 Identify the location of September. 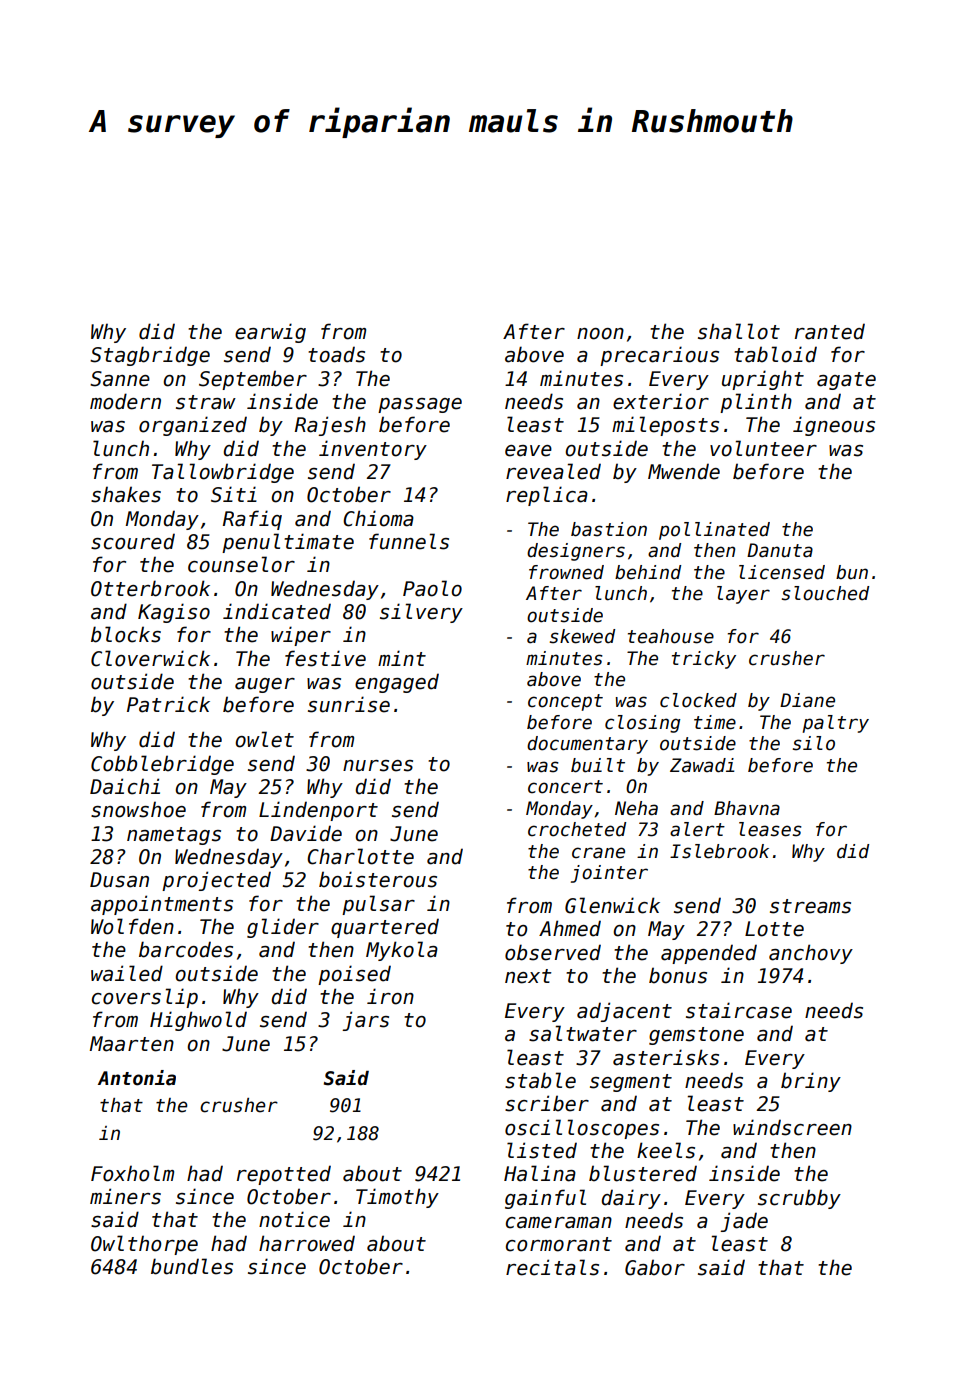
(253, 380).
